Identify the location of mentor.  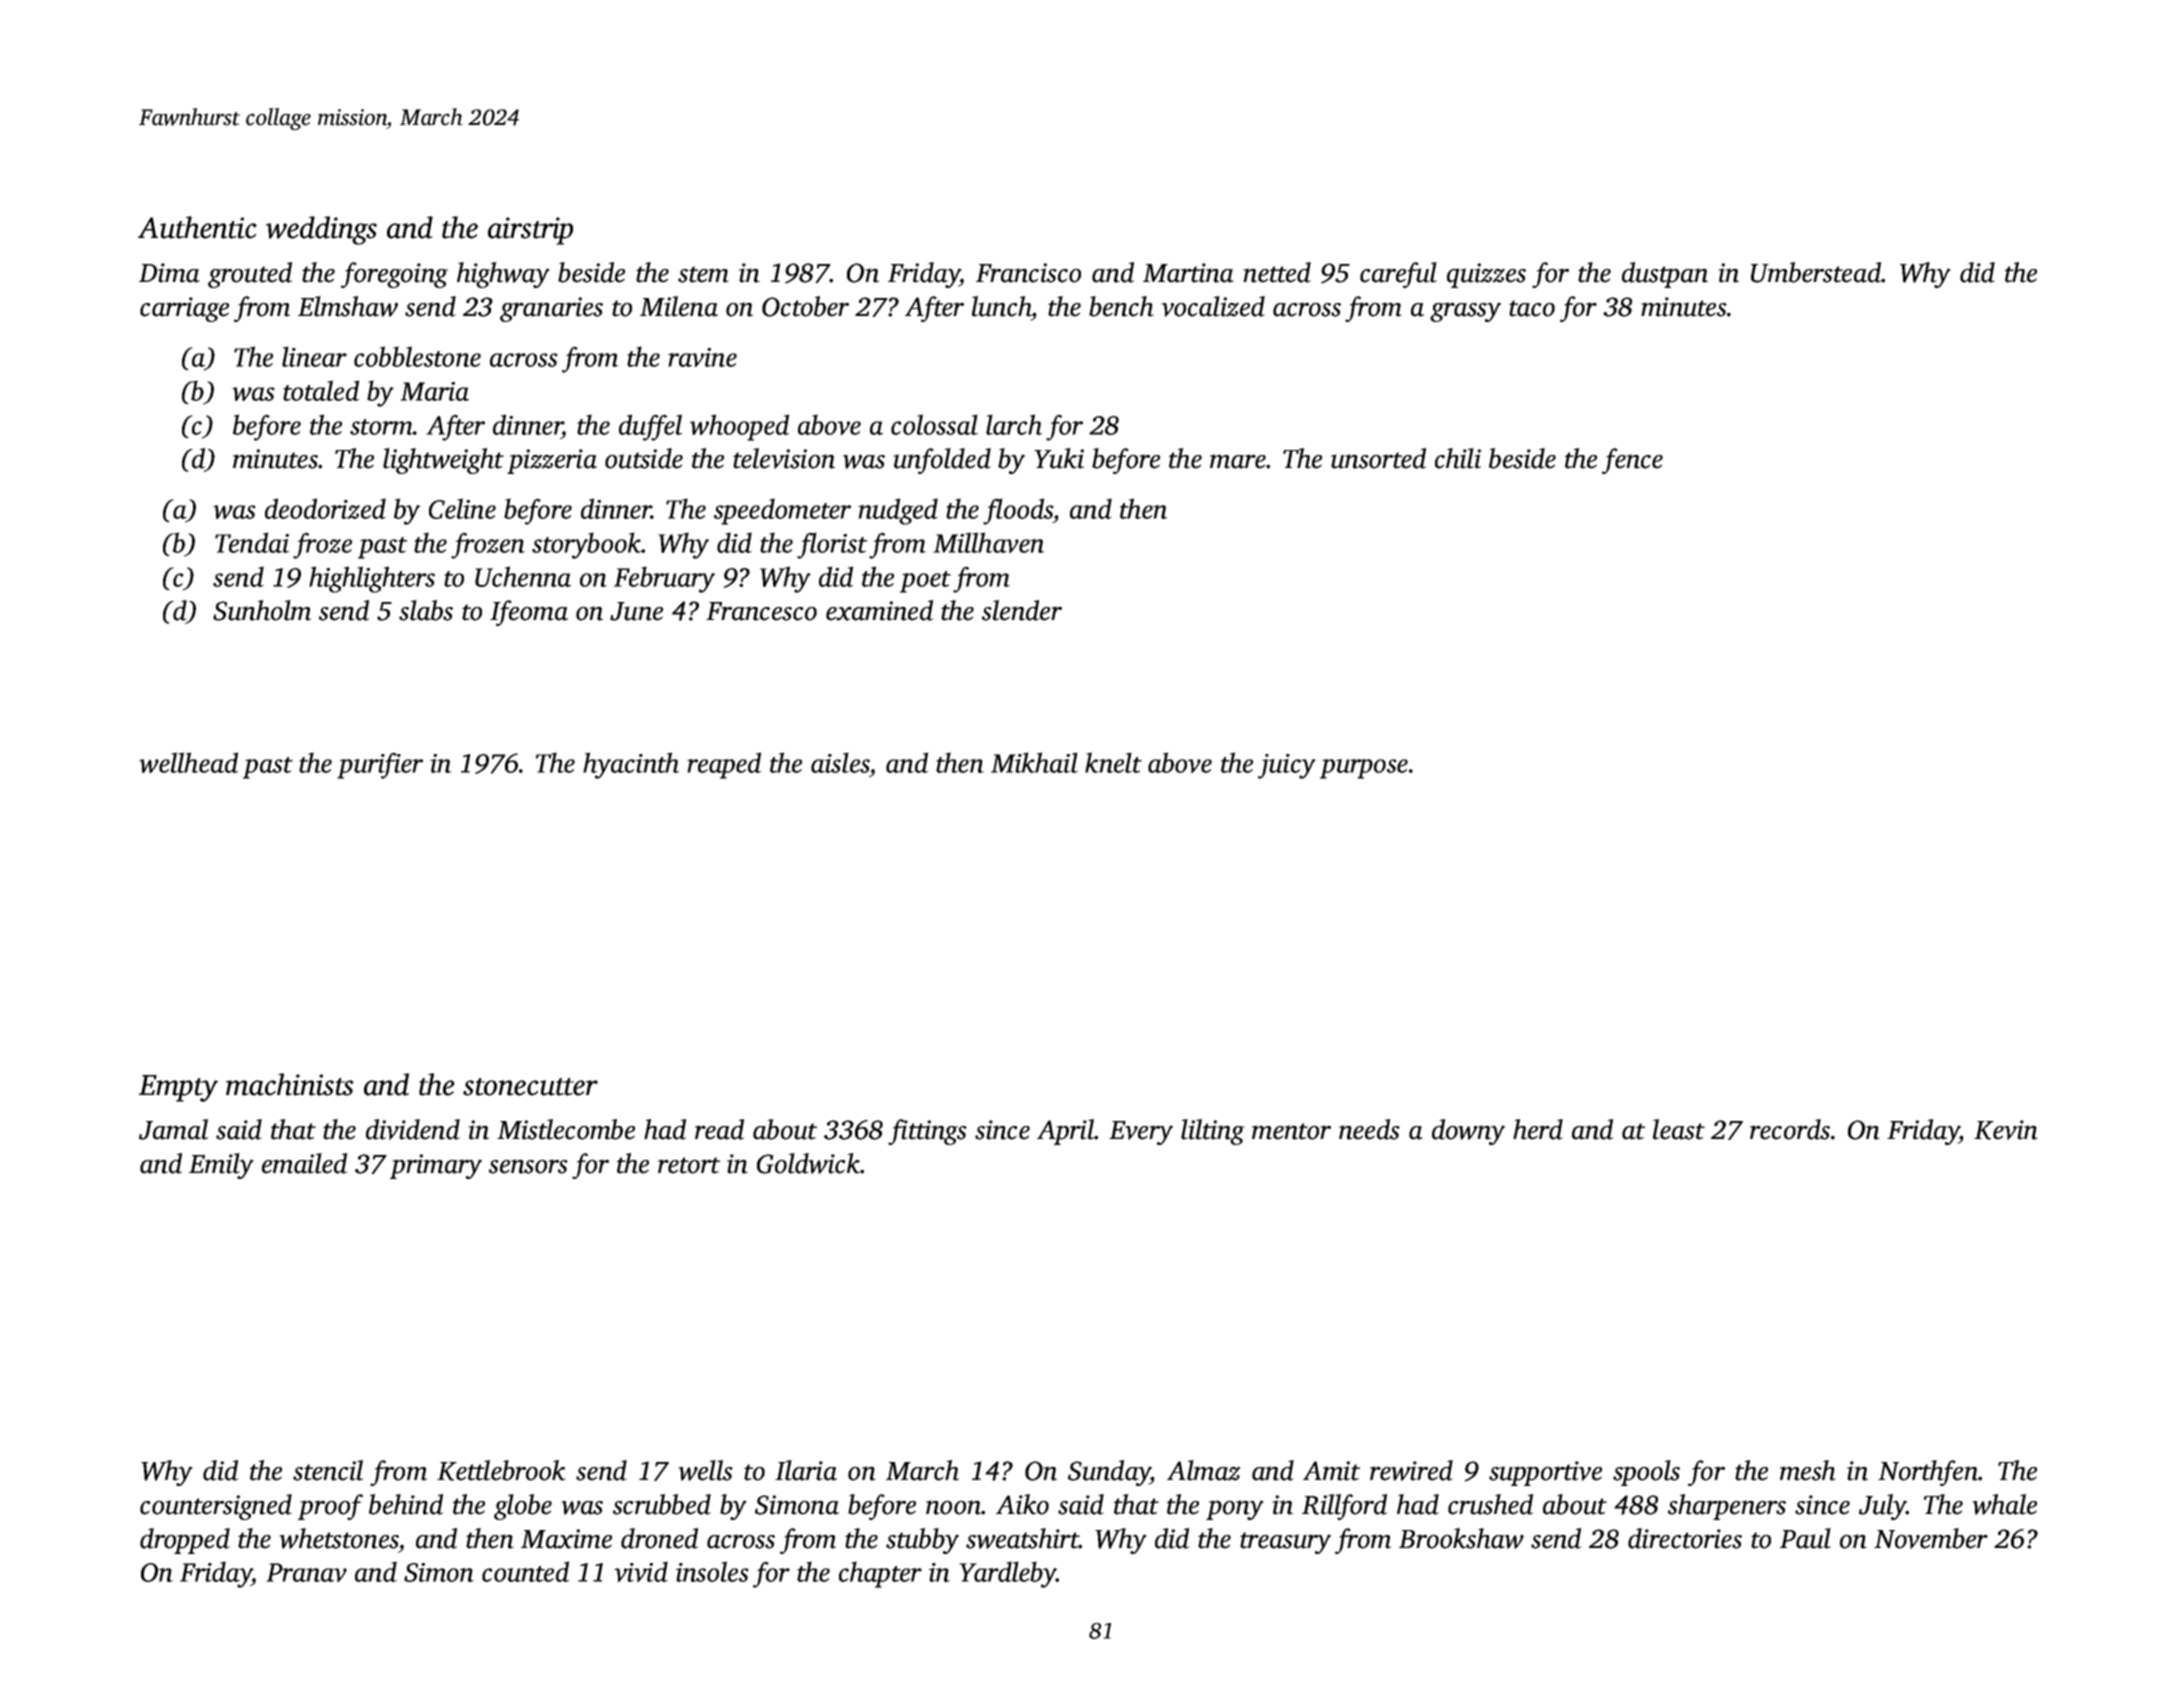
(1291, 1131).
